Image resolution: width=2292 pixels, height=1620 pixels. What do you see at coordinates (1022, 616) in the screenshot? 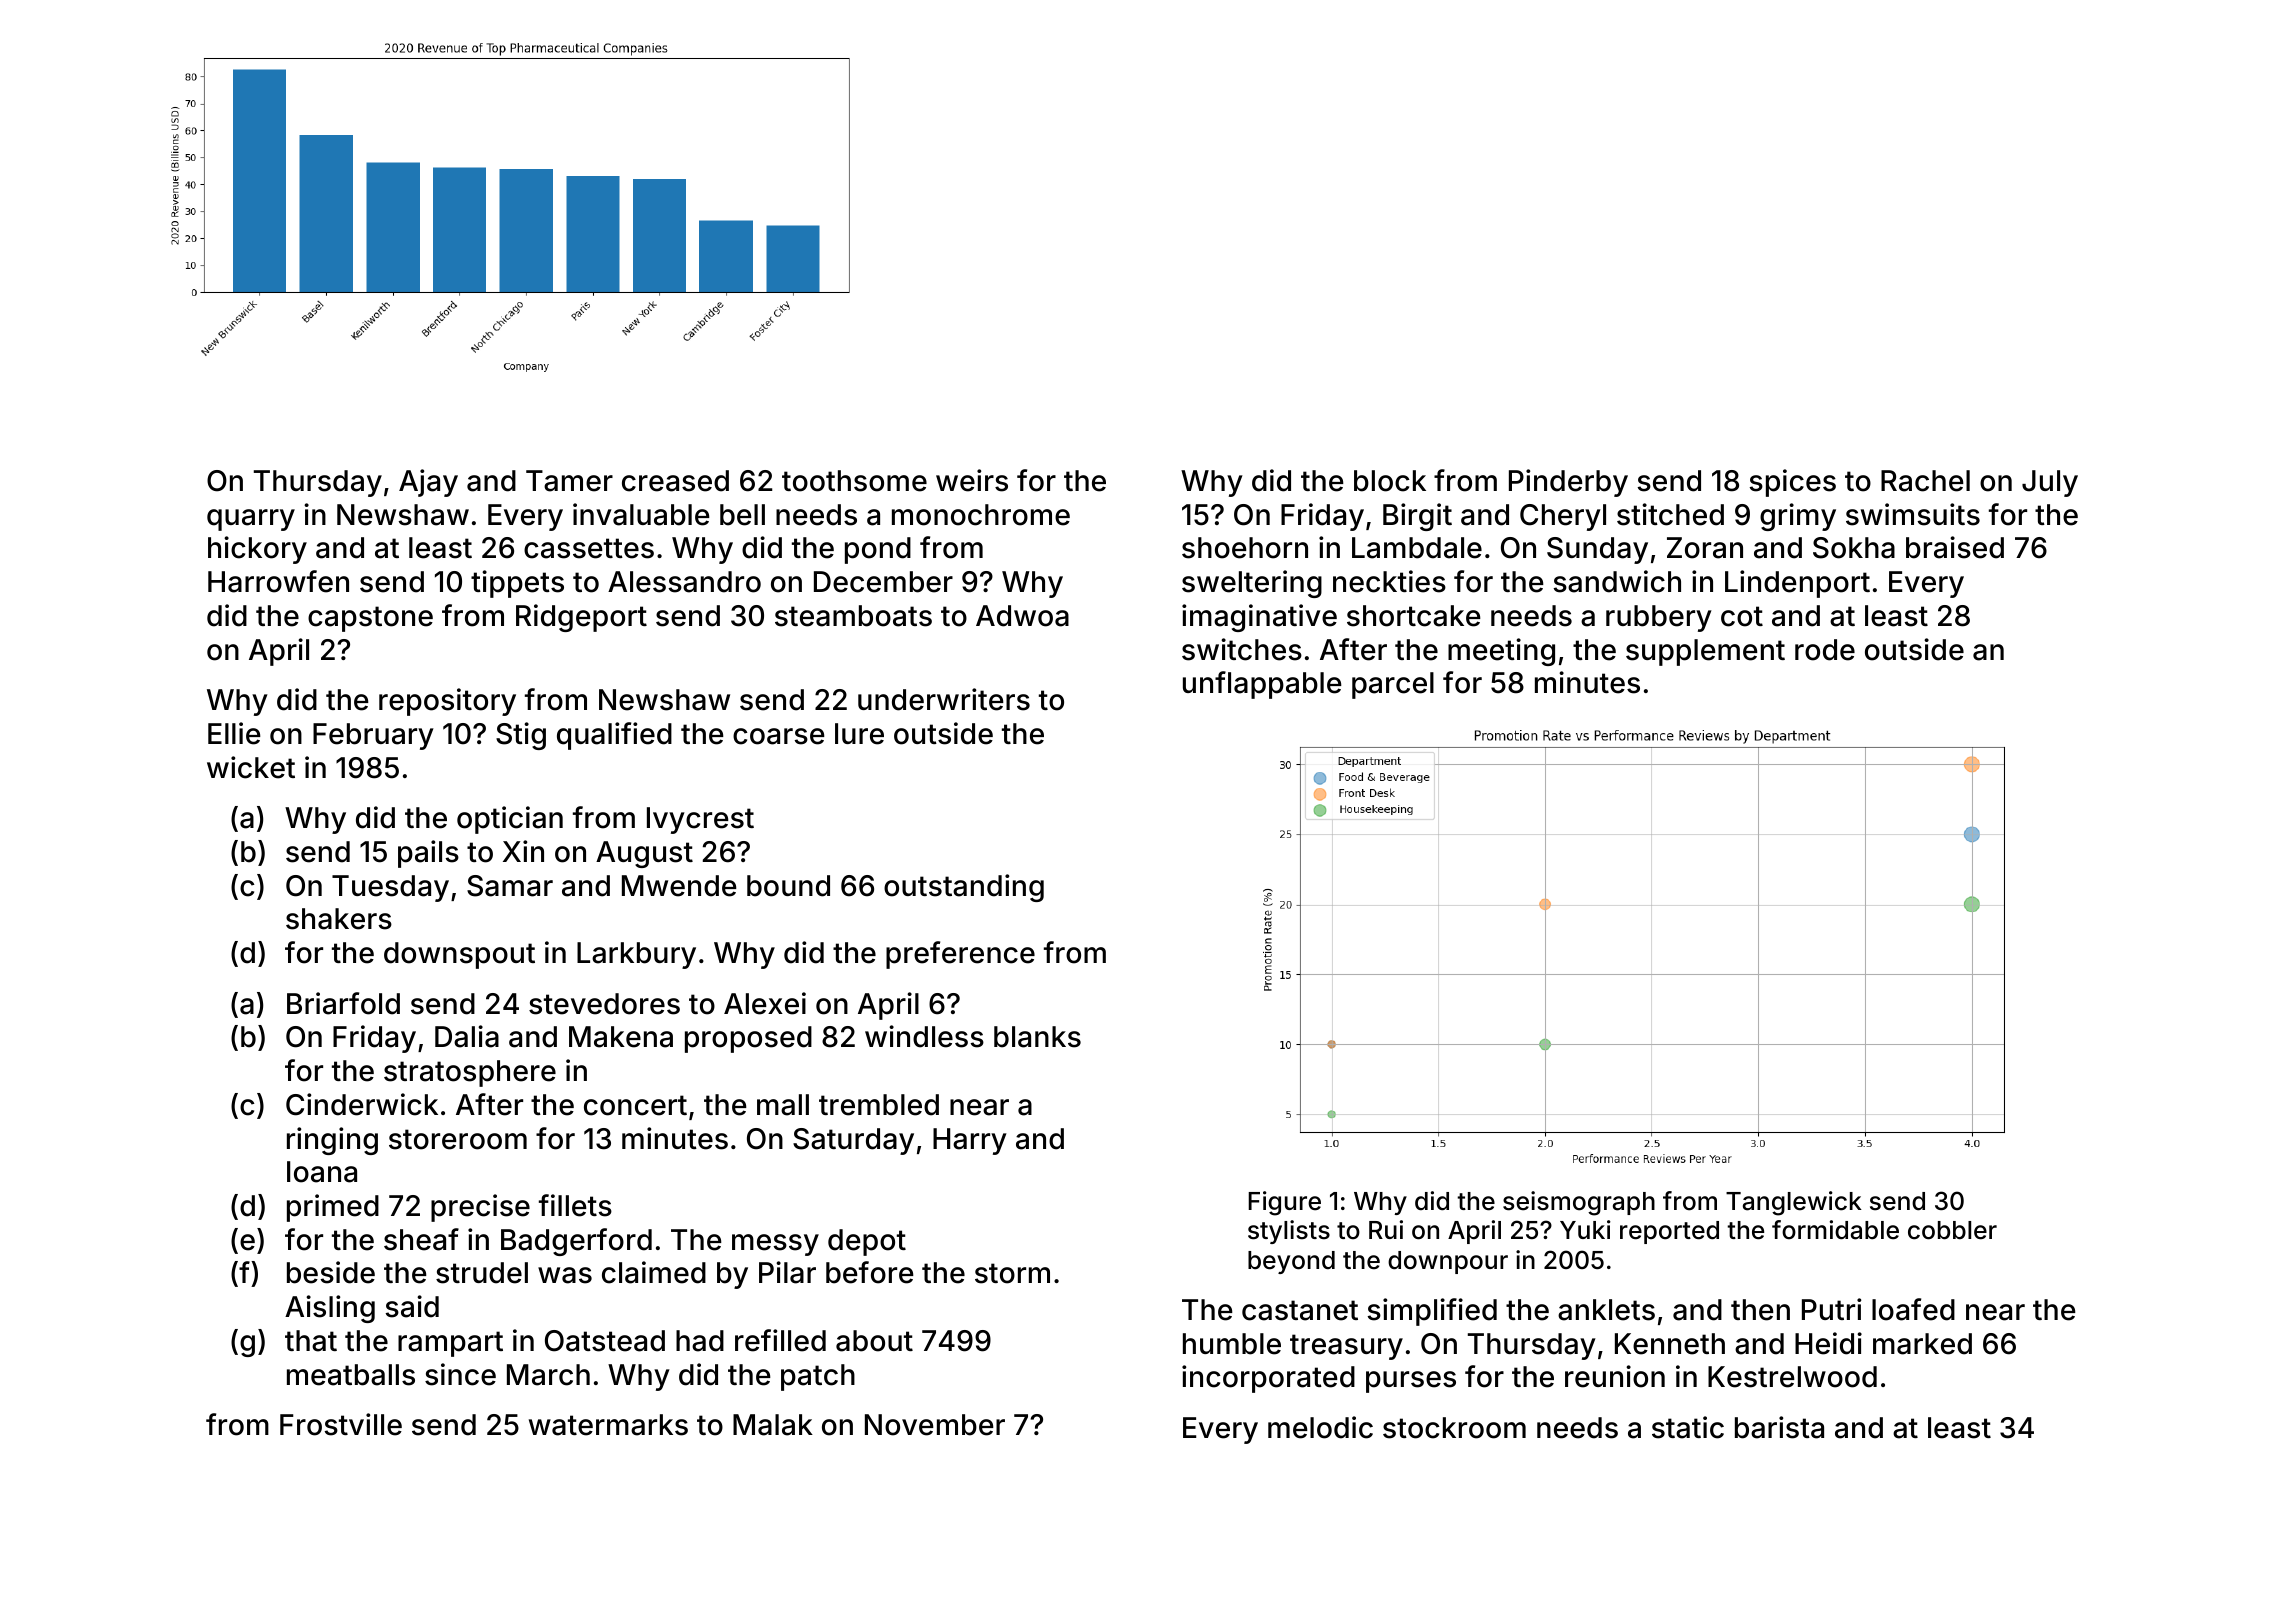
I see `Adwoa` at bounding box center [1022, 616].
